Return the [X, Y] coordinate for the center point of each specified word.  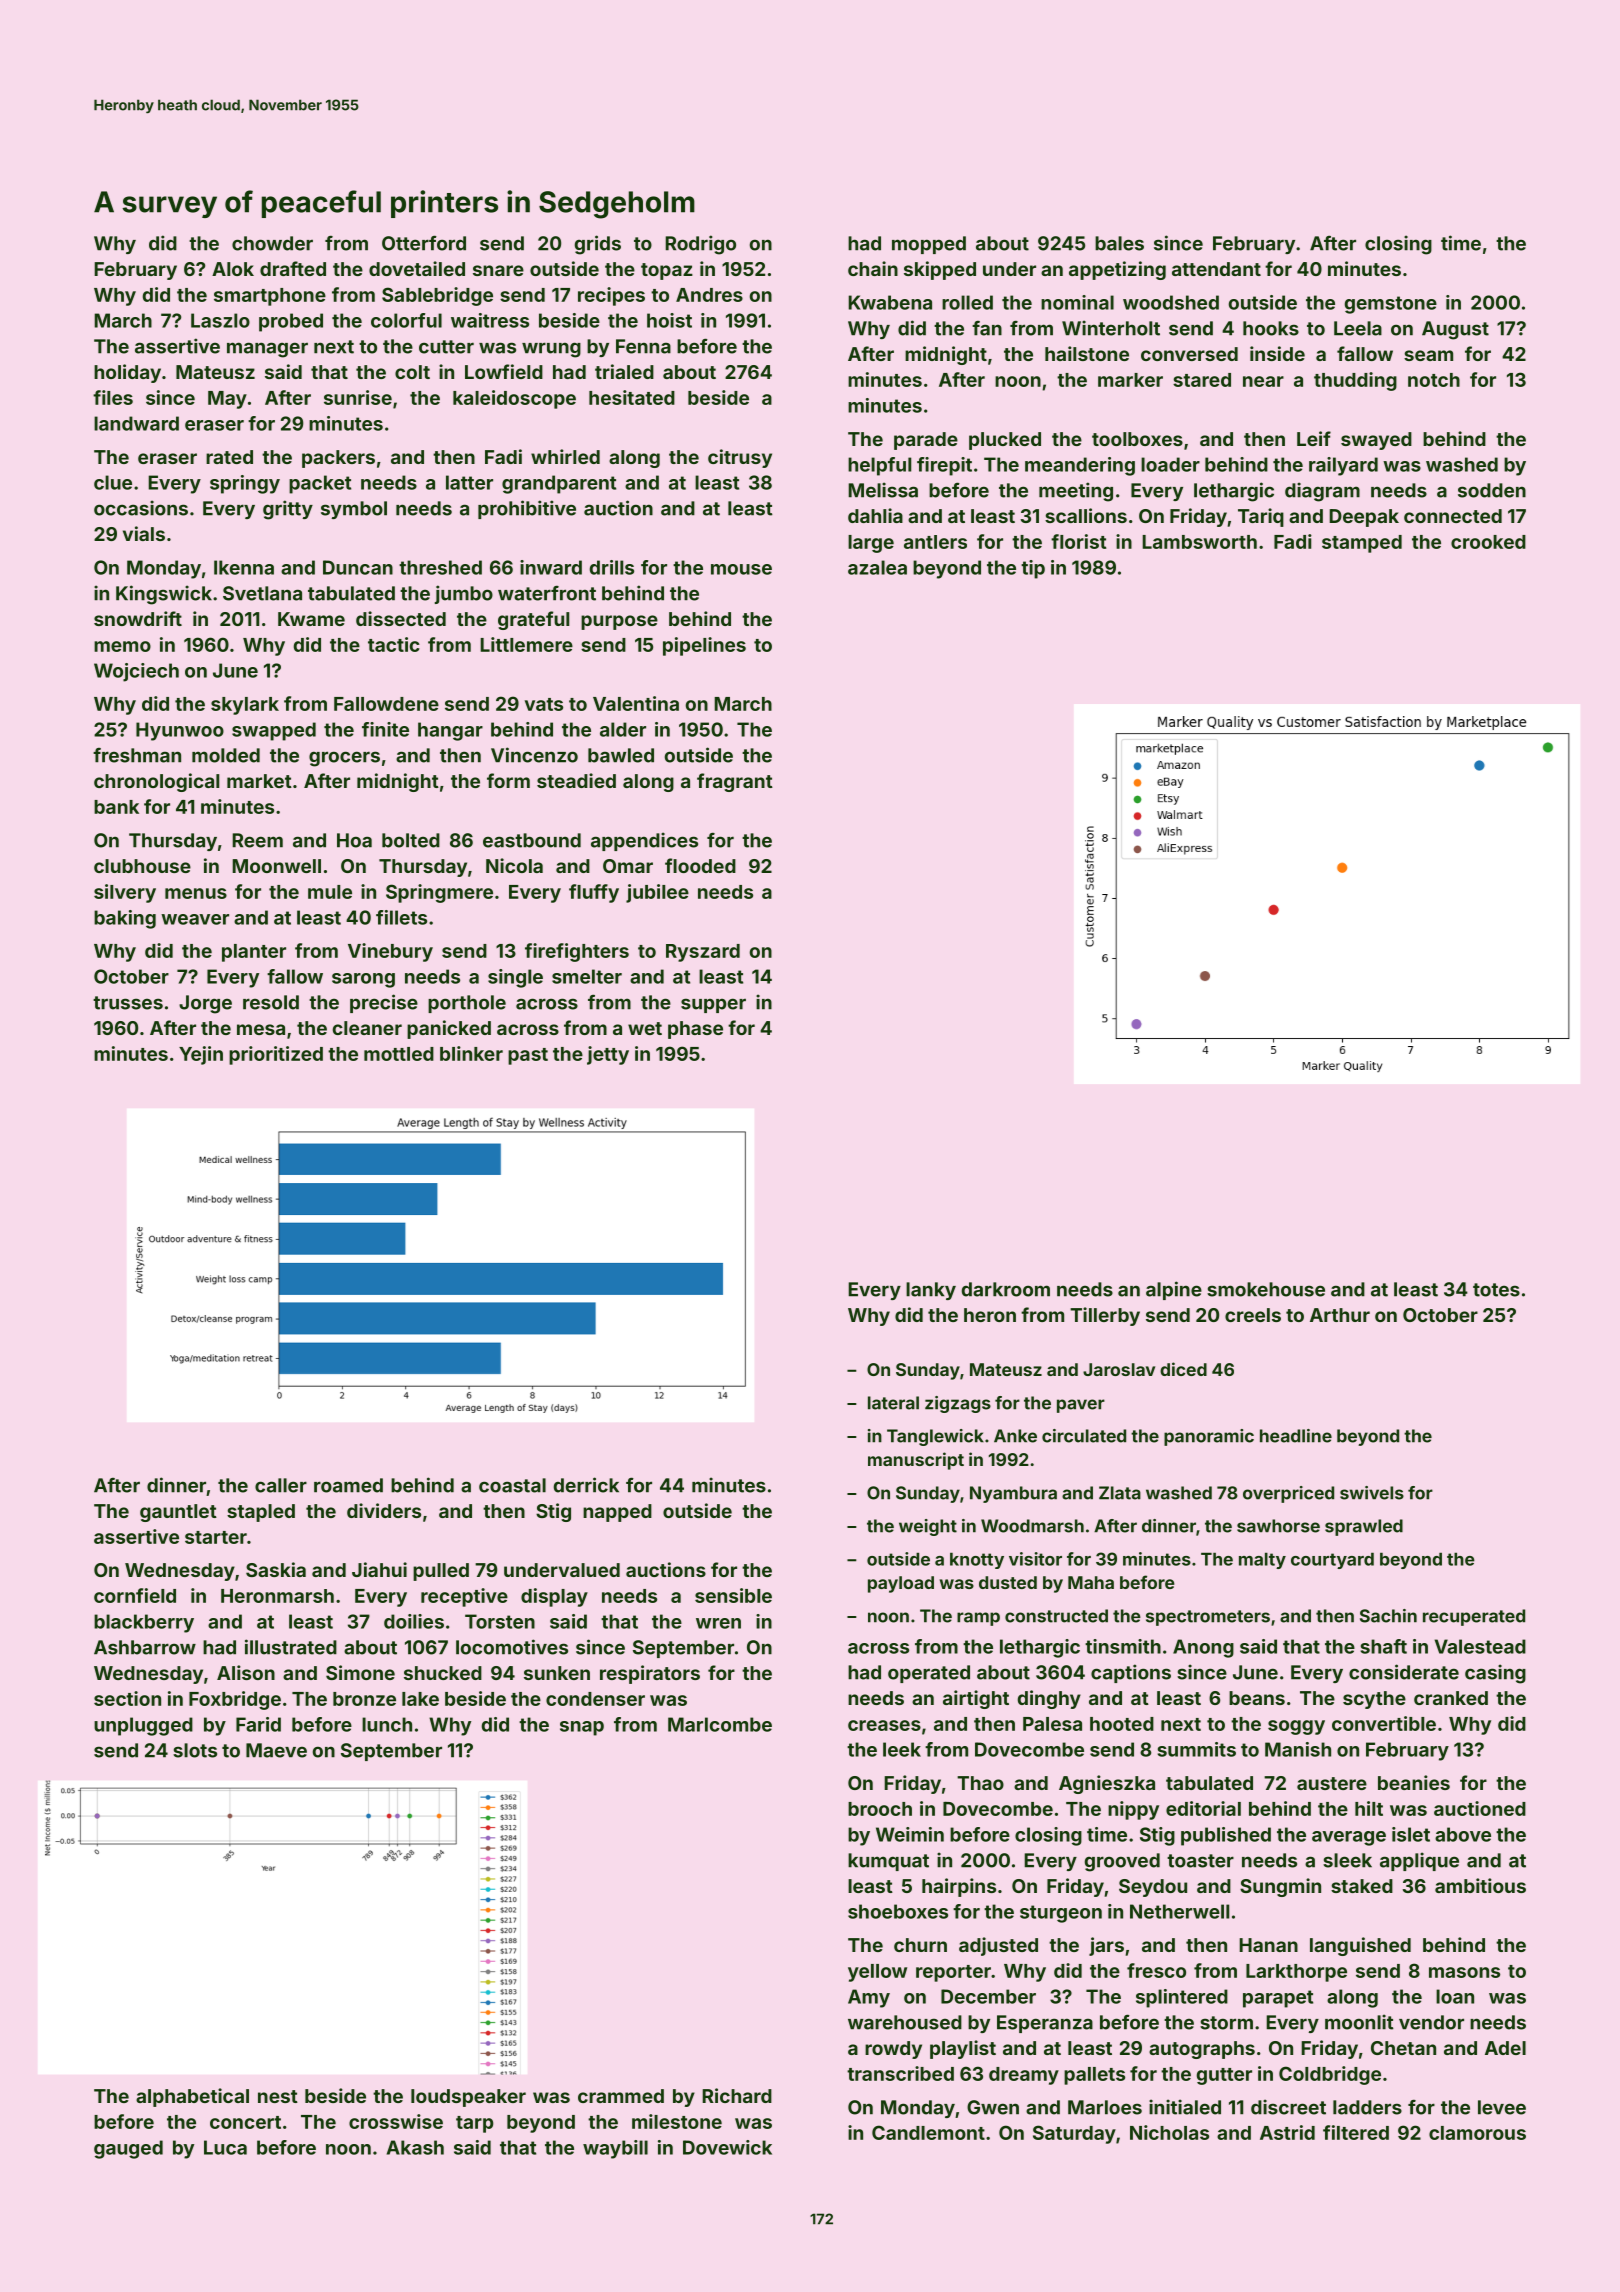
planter [254, 953]
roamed [348, 1485]
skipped [940, 270]
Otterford [424, 243]
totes [1496, 1290]
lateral [893, 1403]
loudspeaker [468, 2098]
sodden [1492, 490]
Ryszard [703, 953]
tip [1033, 569]
